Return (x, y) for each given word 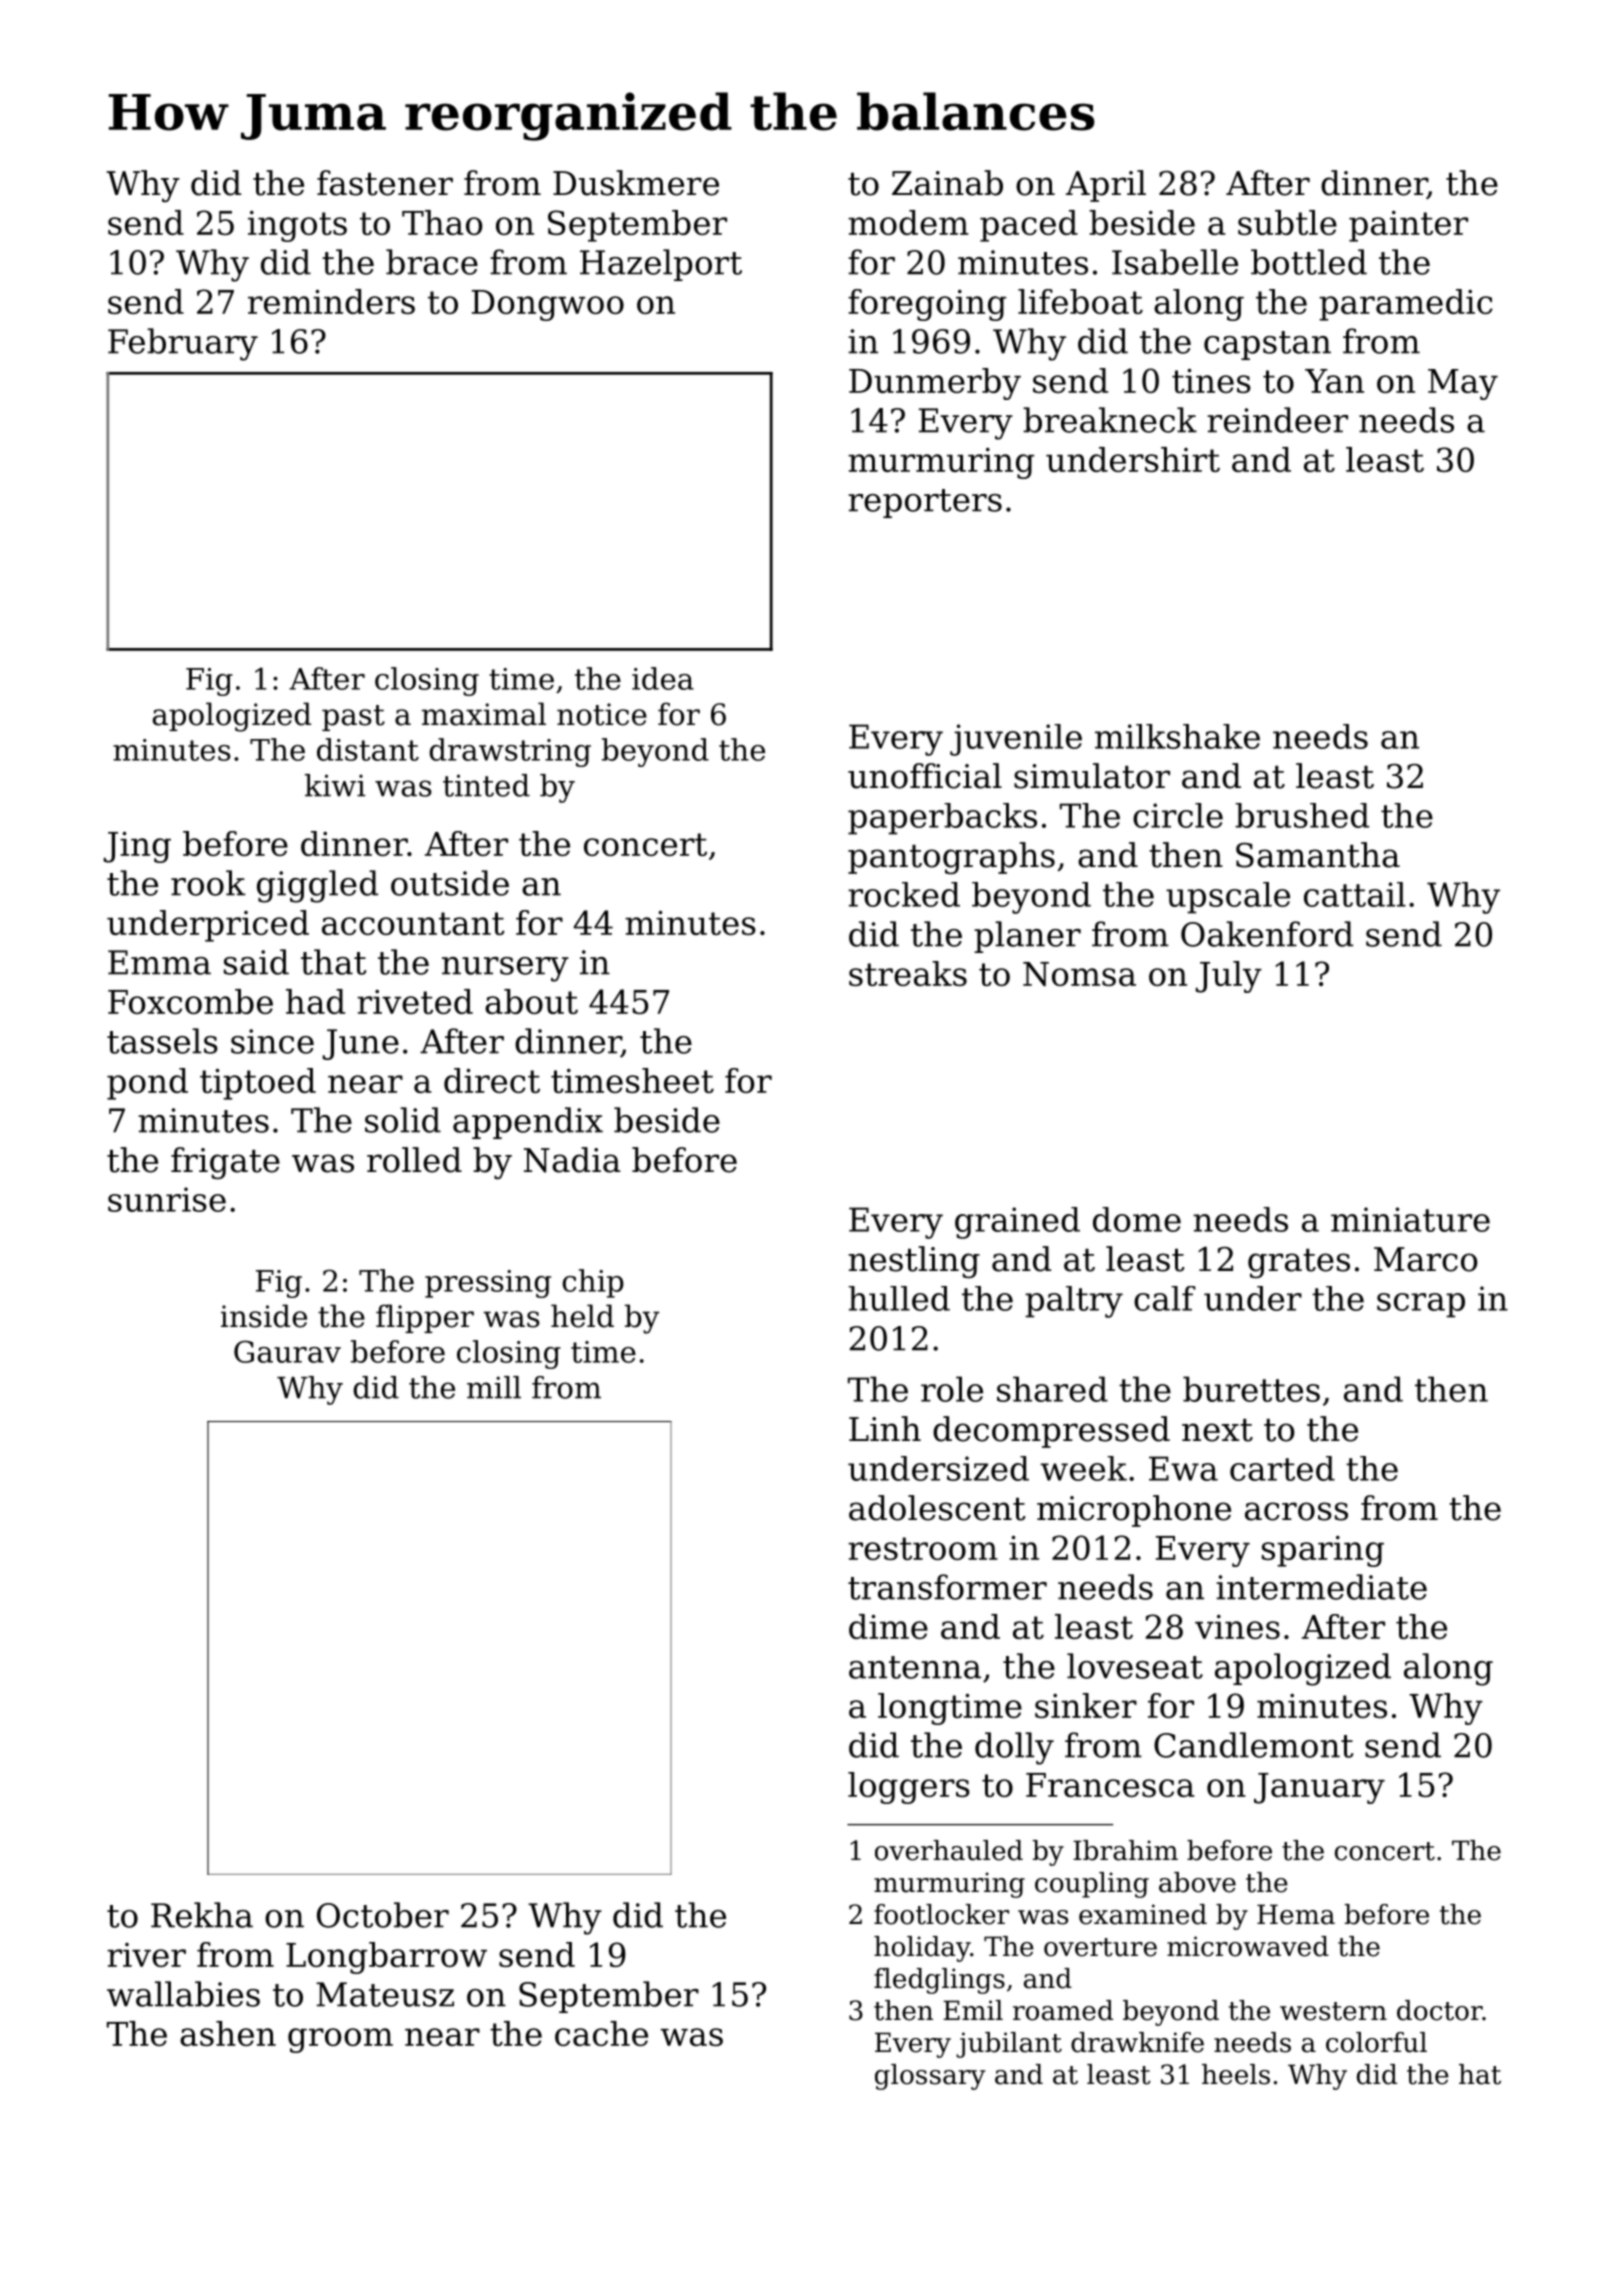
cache (601, 2033)
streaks (908, 973)
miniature (1410, 1219)
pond (147, 1084)
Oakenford (1267, 934)
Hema (1296, 1914)
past (353, 718)
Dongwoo (548, 305)
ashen (228, 2033)
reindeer (1277, 420)
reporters (925, 503)
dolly (1014, 1748)
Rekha (202, 1915)
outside (450, 883)
